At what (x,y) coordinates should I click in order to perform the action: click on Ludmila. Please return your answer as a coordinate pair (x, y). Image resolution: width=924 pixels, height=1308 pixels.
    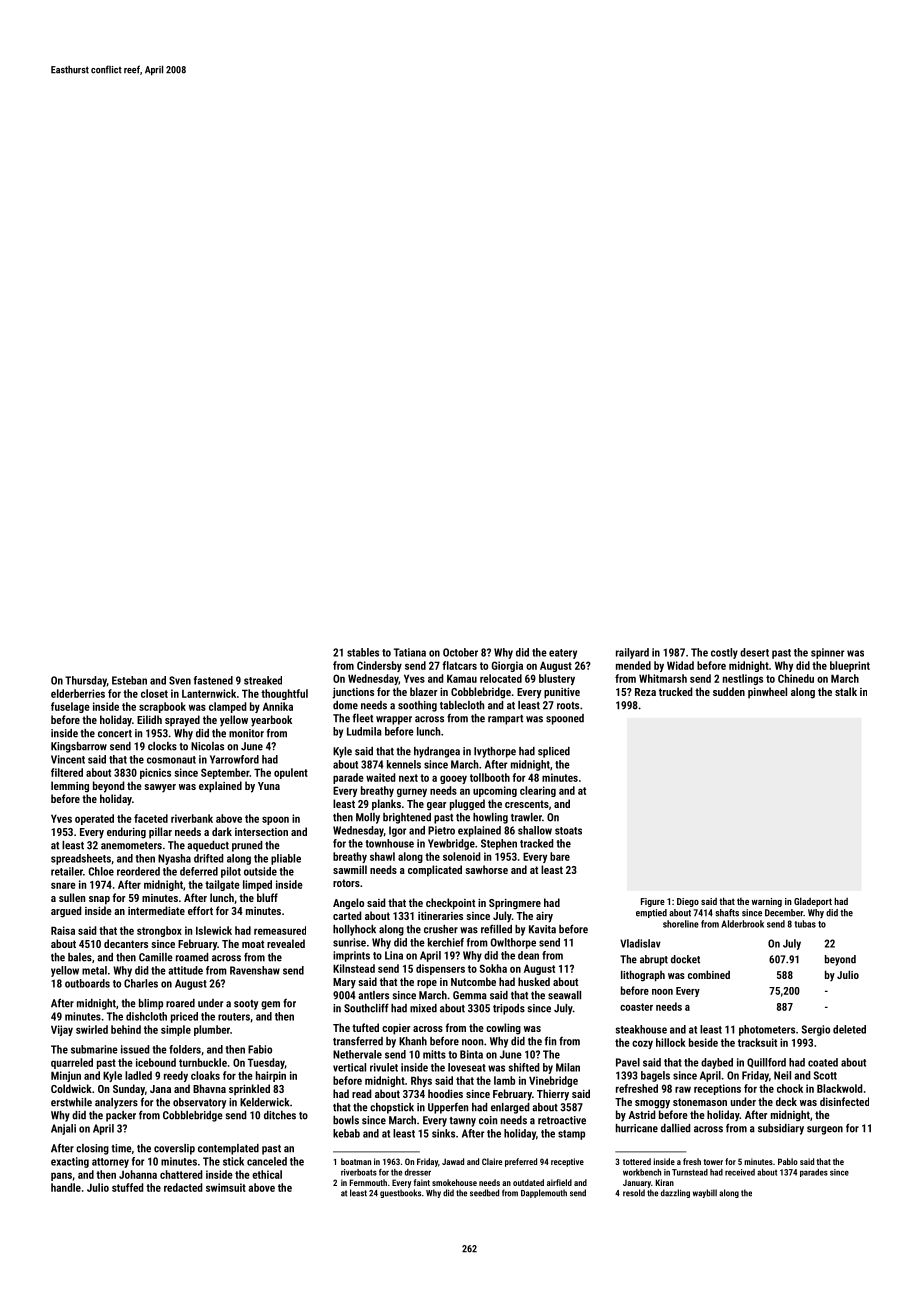
    Looking at the image, I should click on (364, 731).
